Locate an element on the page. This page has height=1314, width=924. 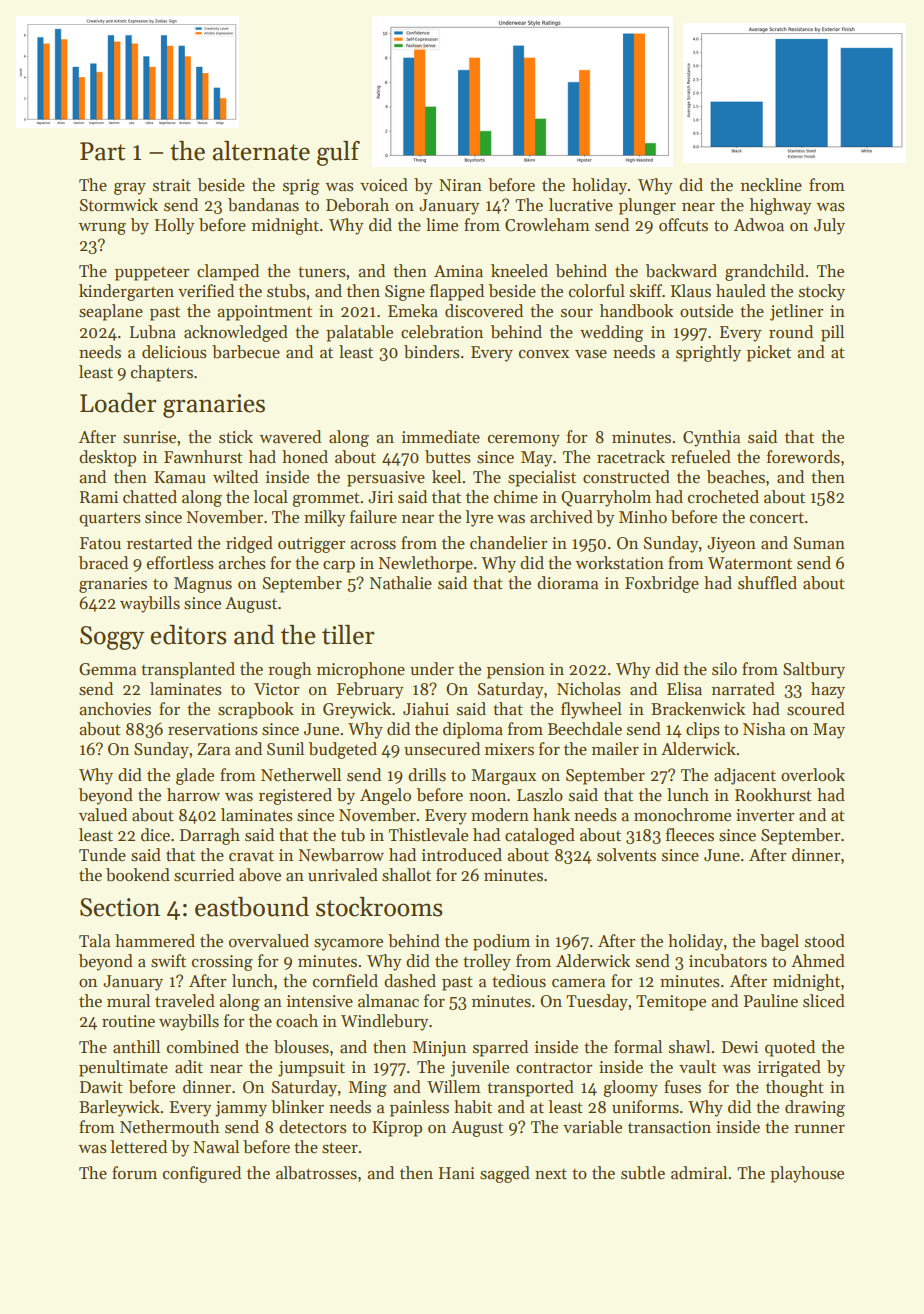
forum is located at coordinates (134, 1173).
